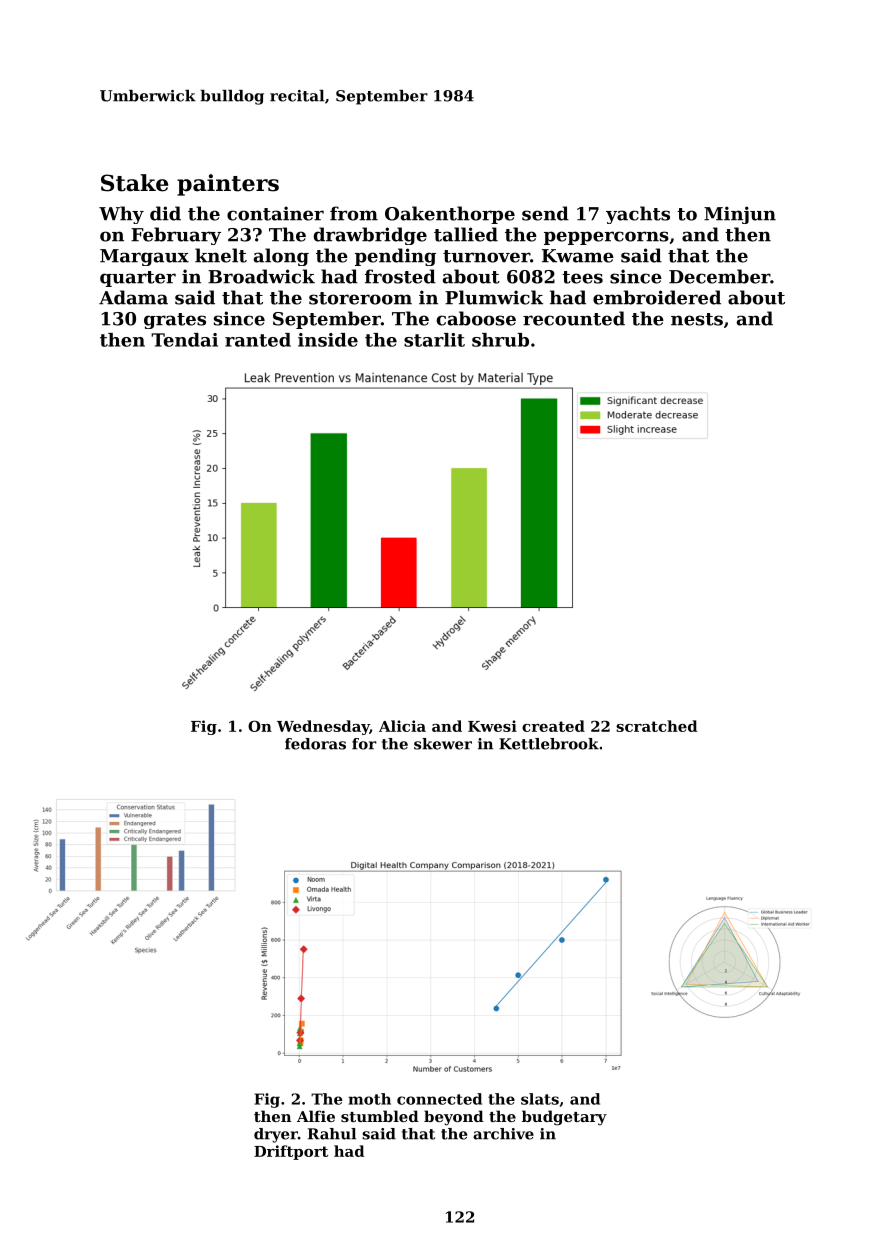 Image resolution: width=888 pixels, height=1259 pixels. I want to click on scratched, so click(656, 726).
